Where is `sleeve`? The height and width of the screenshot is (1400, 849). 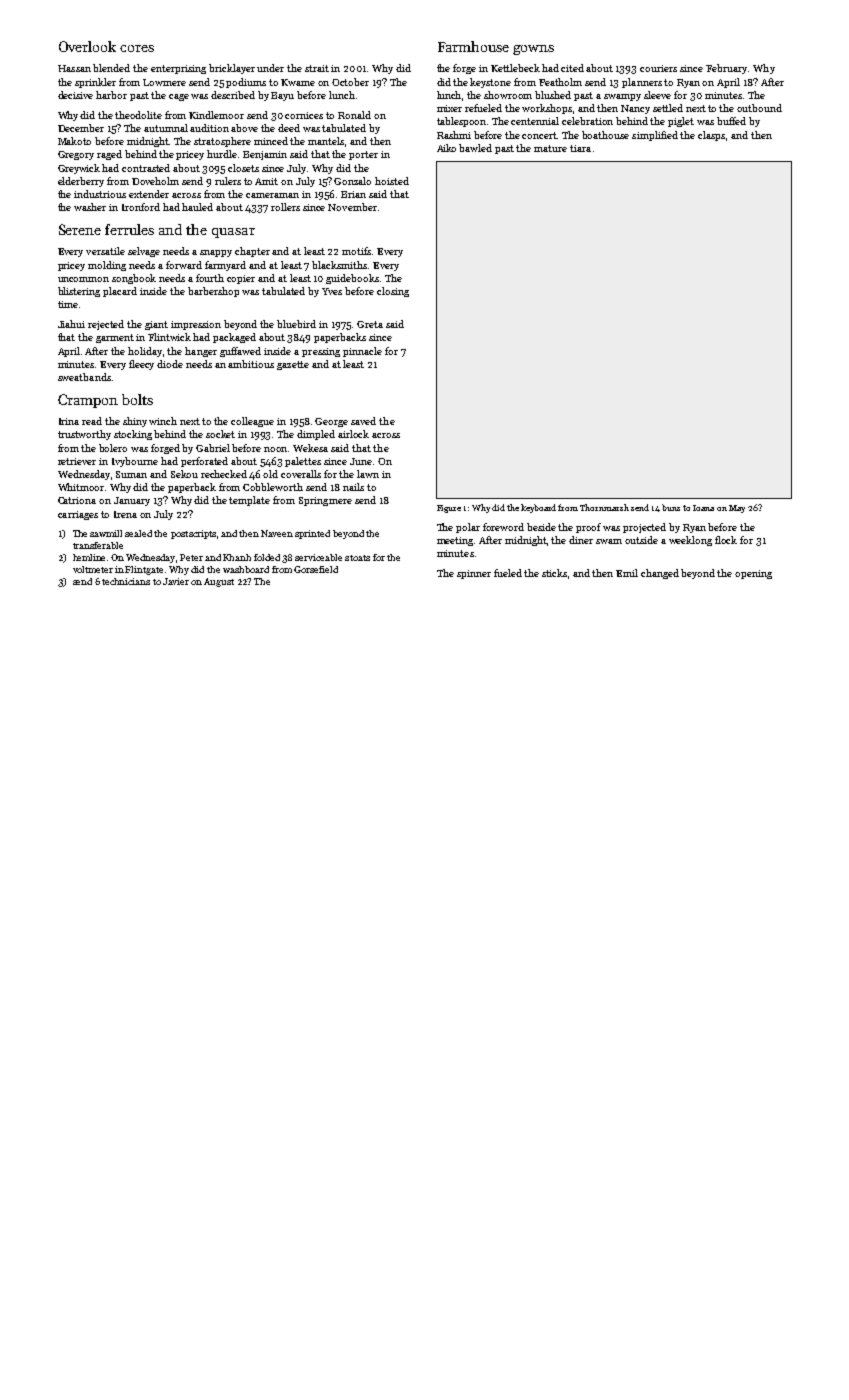 sleeve is located at coordinates (657, 95).
